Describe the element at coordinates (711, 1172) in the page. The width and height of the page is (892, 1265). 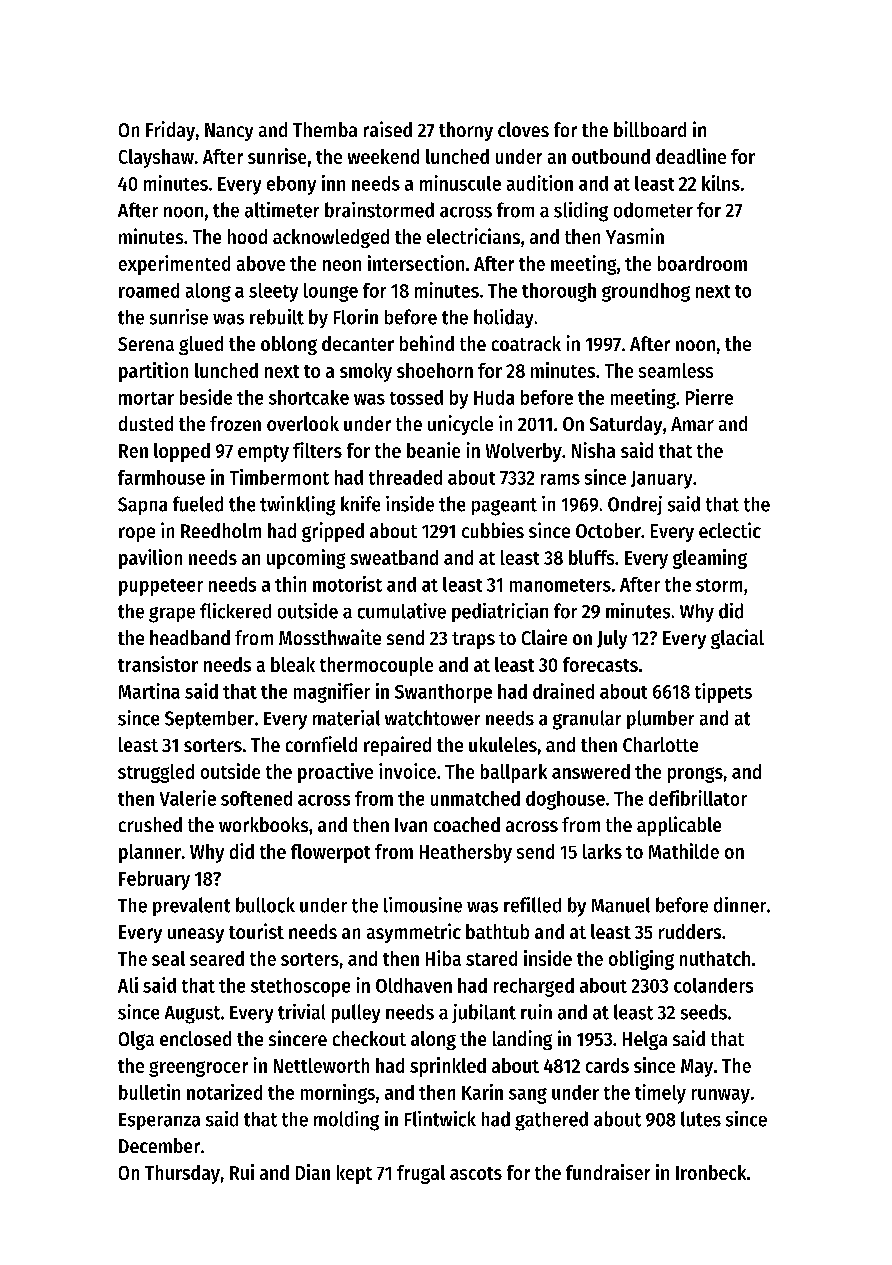
I see `Ironbeck` at that location.
